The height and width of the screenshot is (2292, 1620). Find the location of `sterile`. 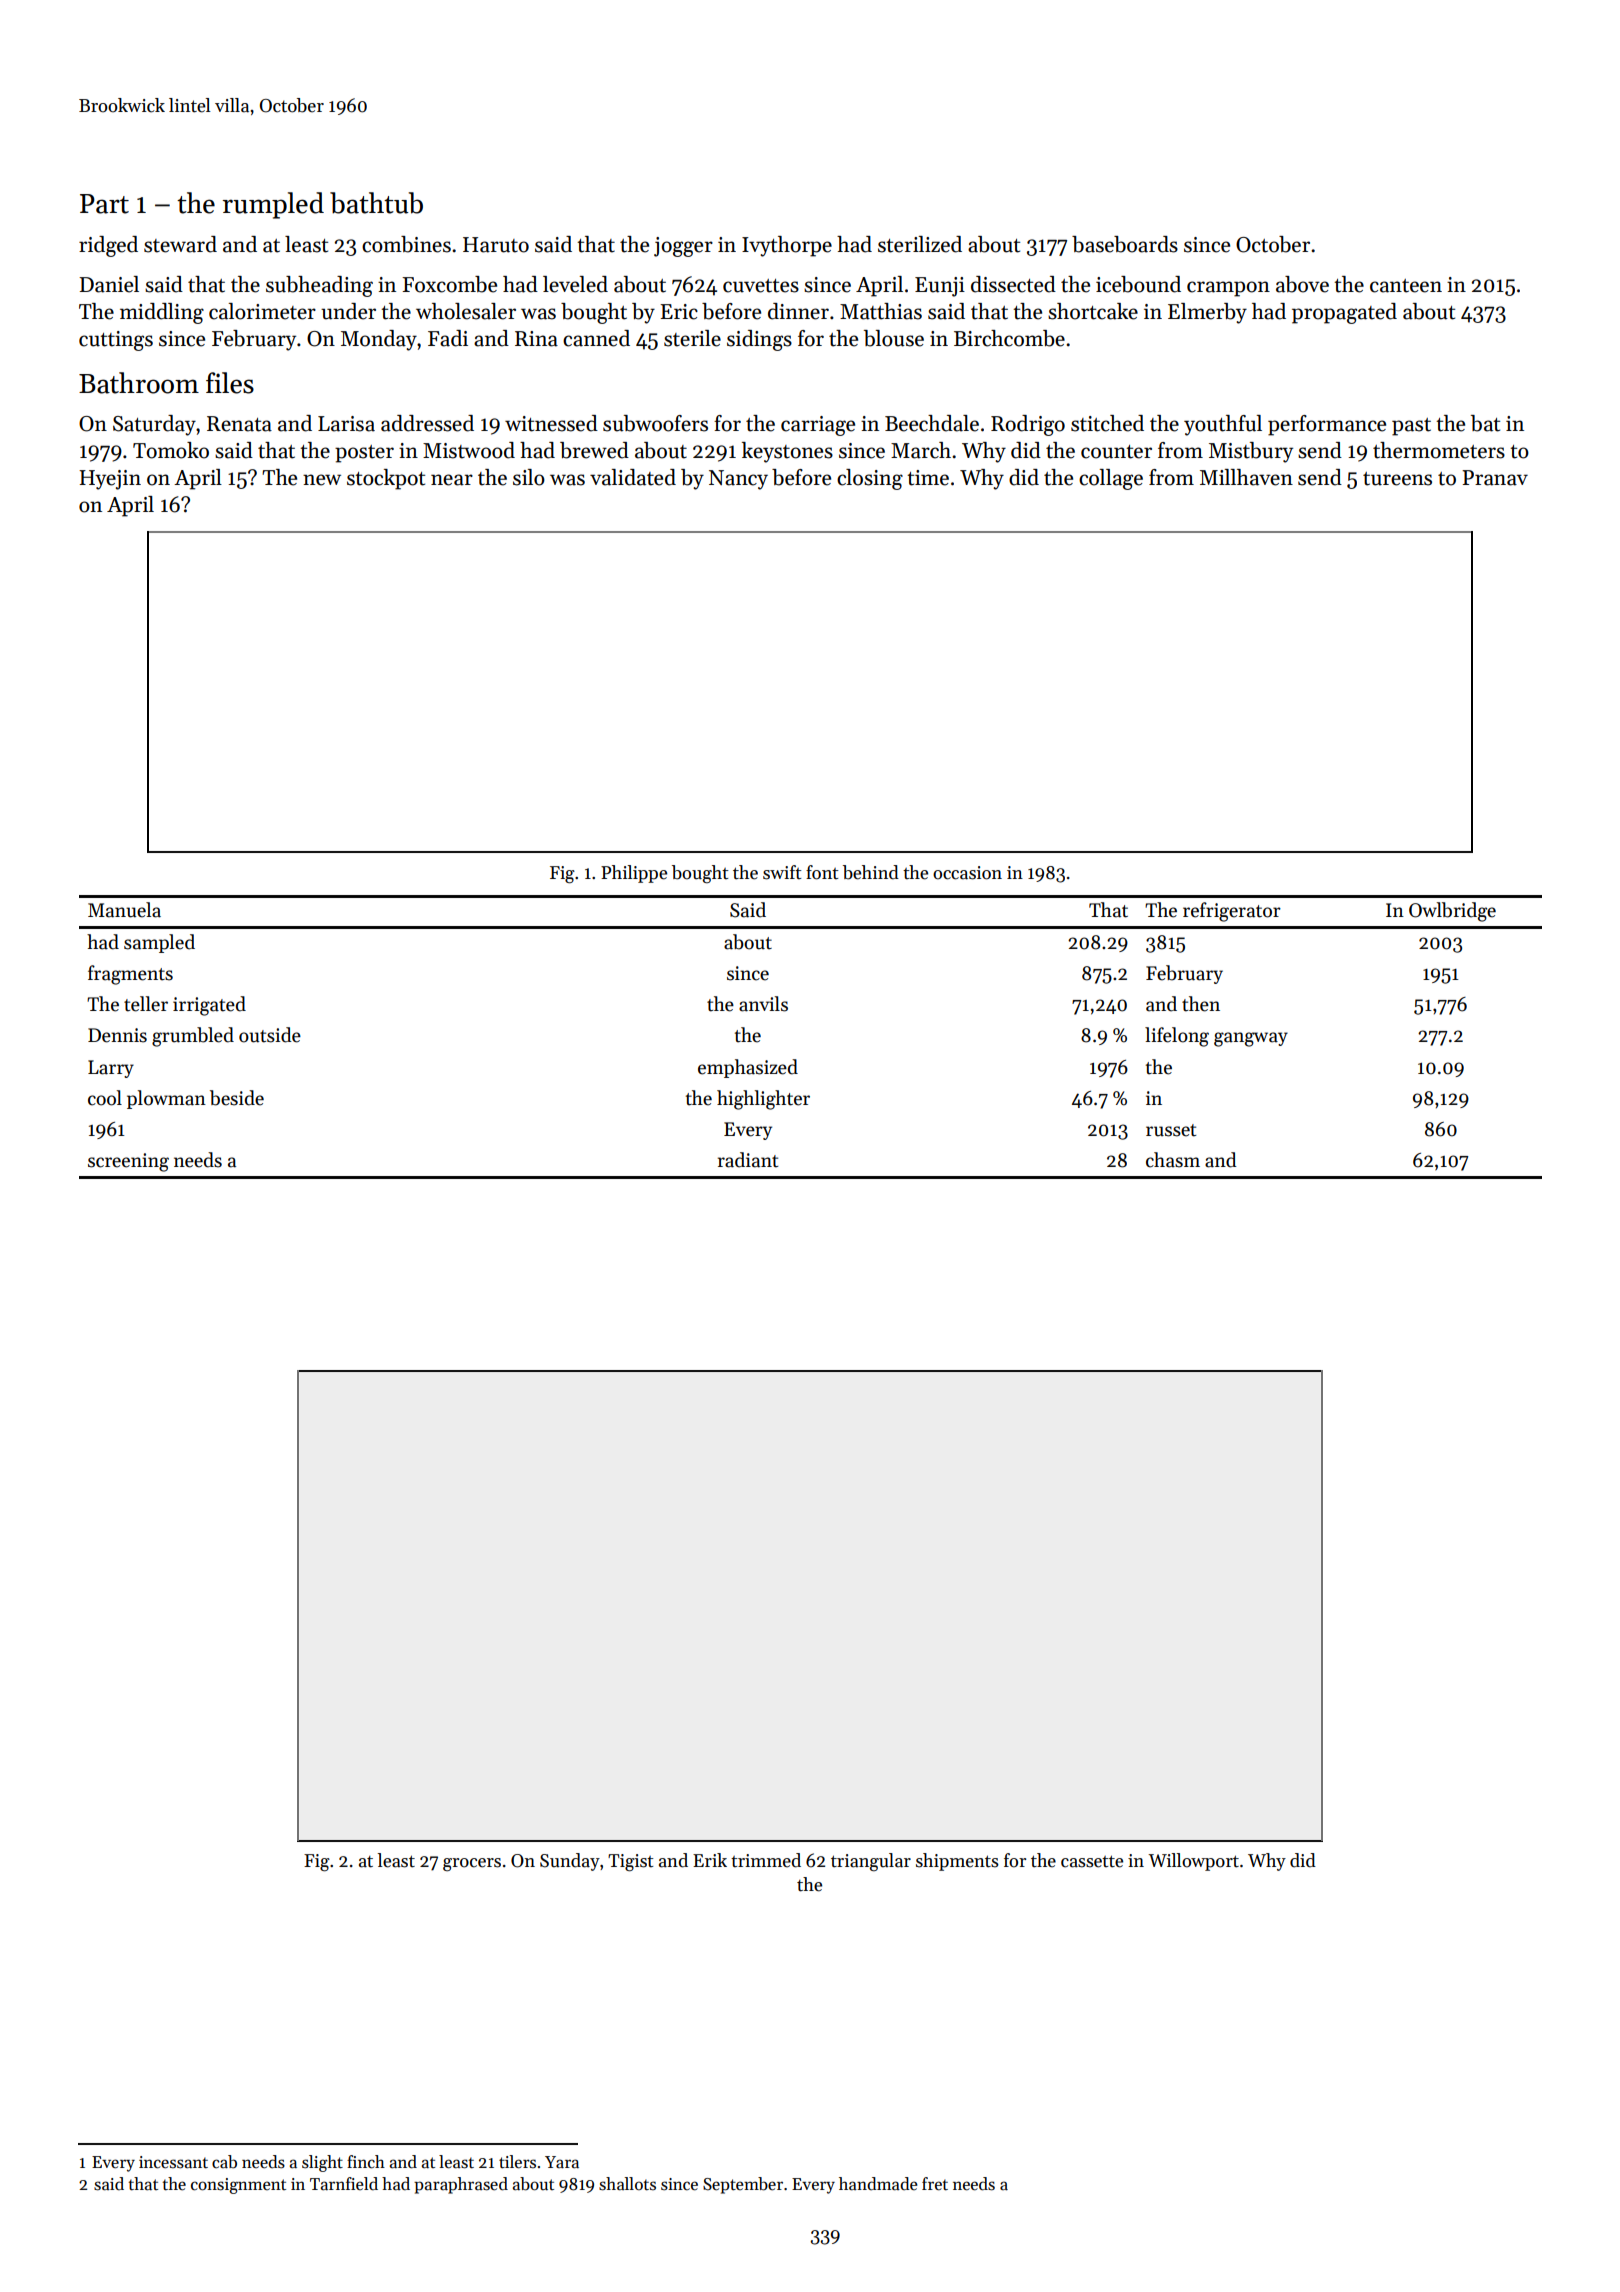

sterile is located at coordinates (692, 338).
